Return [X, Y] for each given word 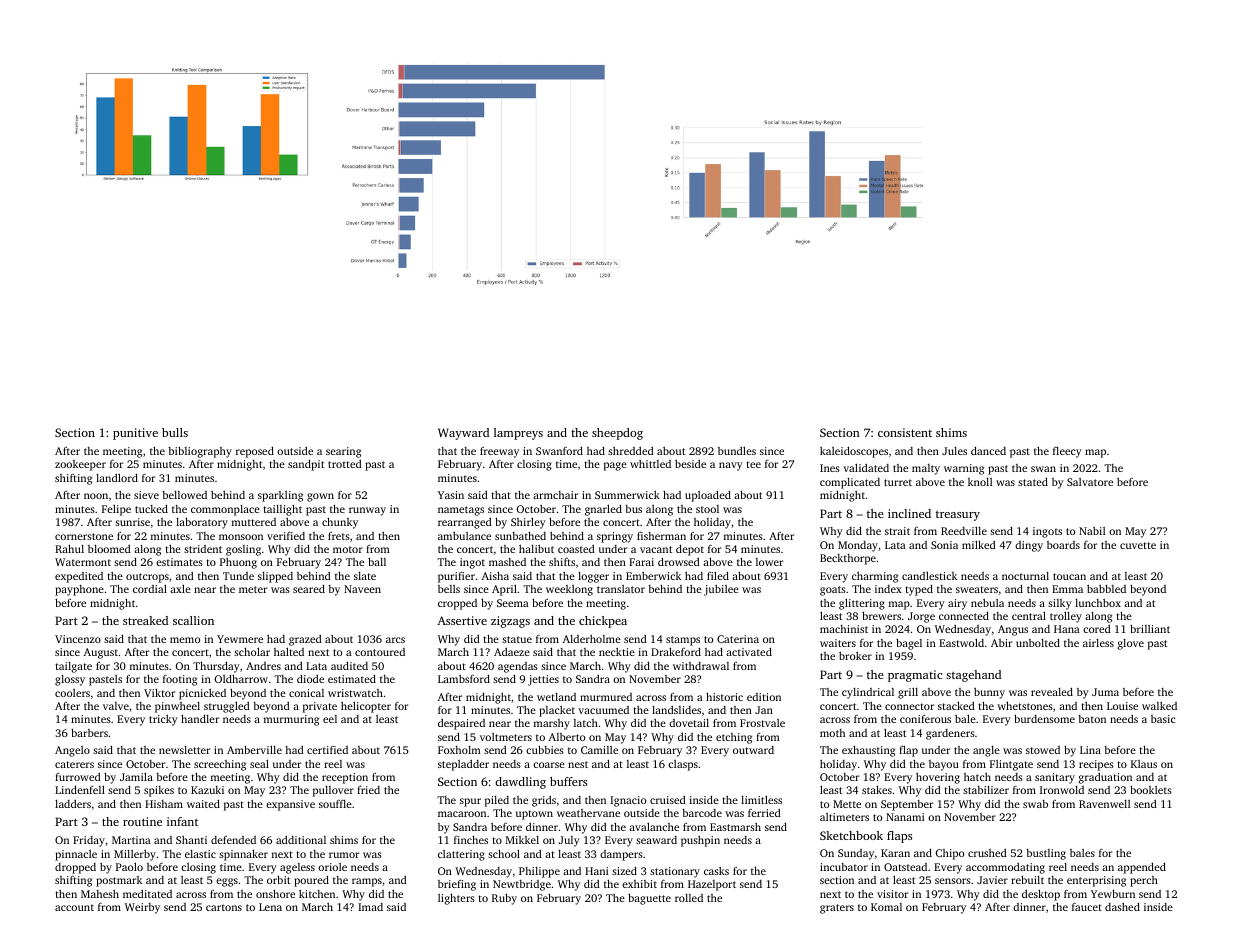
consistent [905, 432]
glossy [70, 680]
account [74, 907]
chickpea [603, 622]
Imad [370, 907]
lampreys [518, 434]
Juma [1105, 692]
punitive [135, 434]
